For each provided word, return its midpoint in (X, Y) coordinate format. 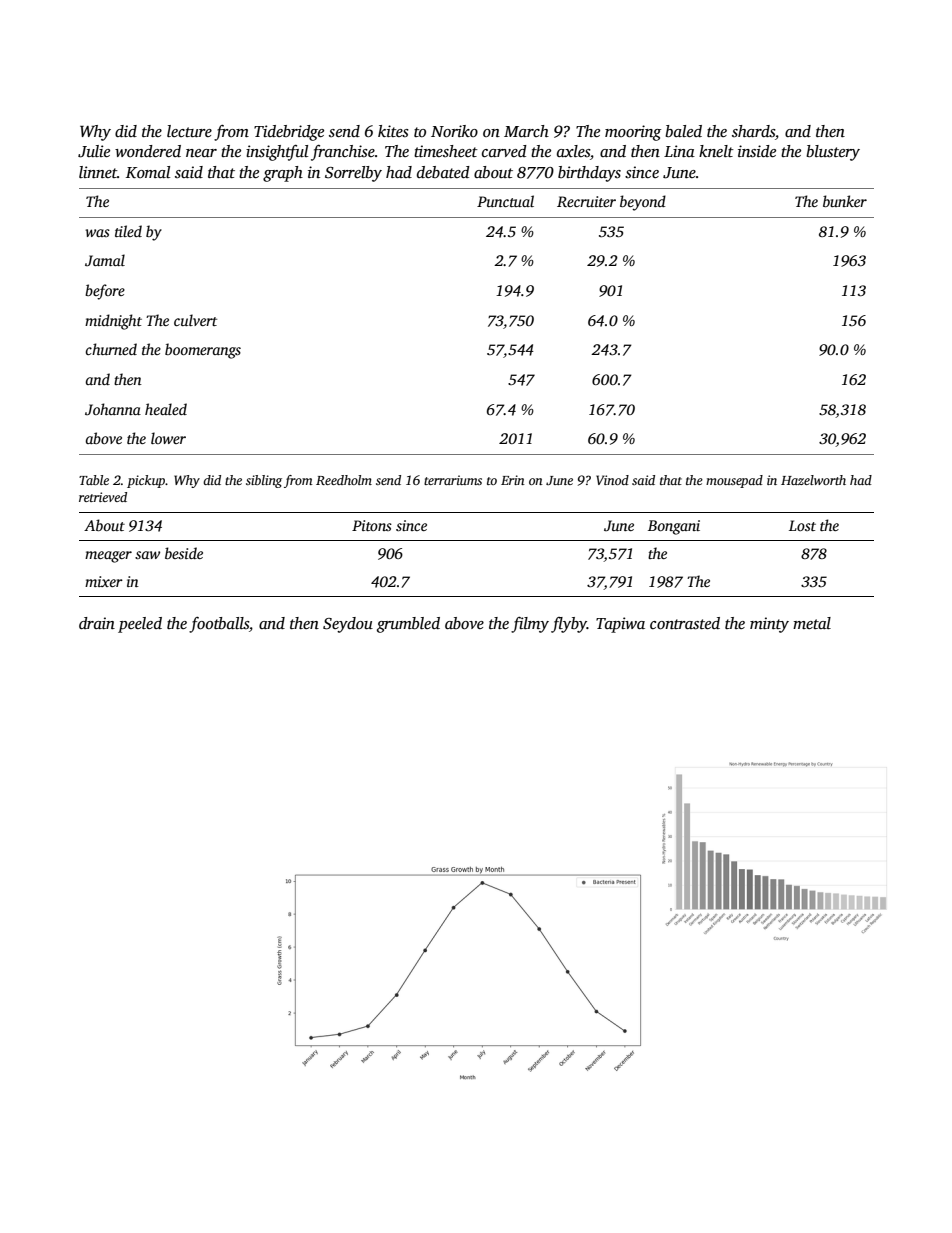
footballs (219, 625)
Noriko (454, 131)
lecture (189, 131)
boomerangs (203, 351)
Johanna (113, 409)
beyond (643, 203)
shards (753, 131)
